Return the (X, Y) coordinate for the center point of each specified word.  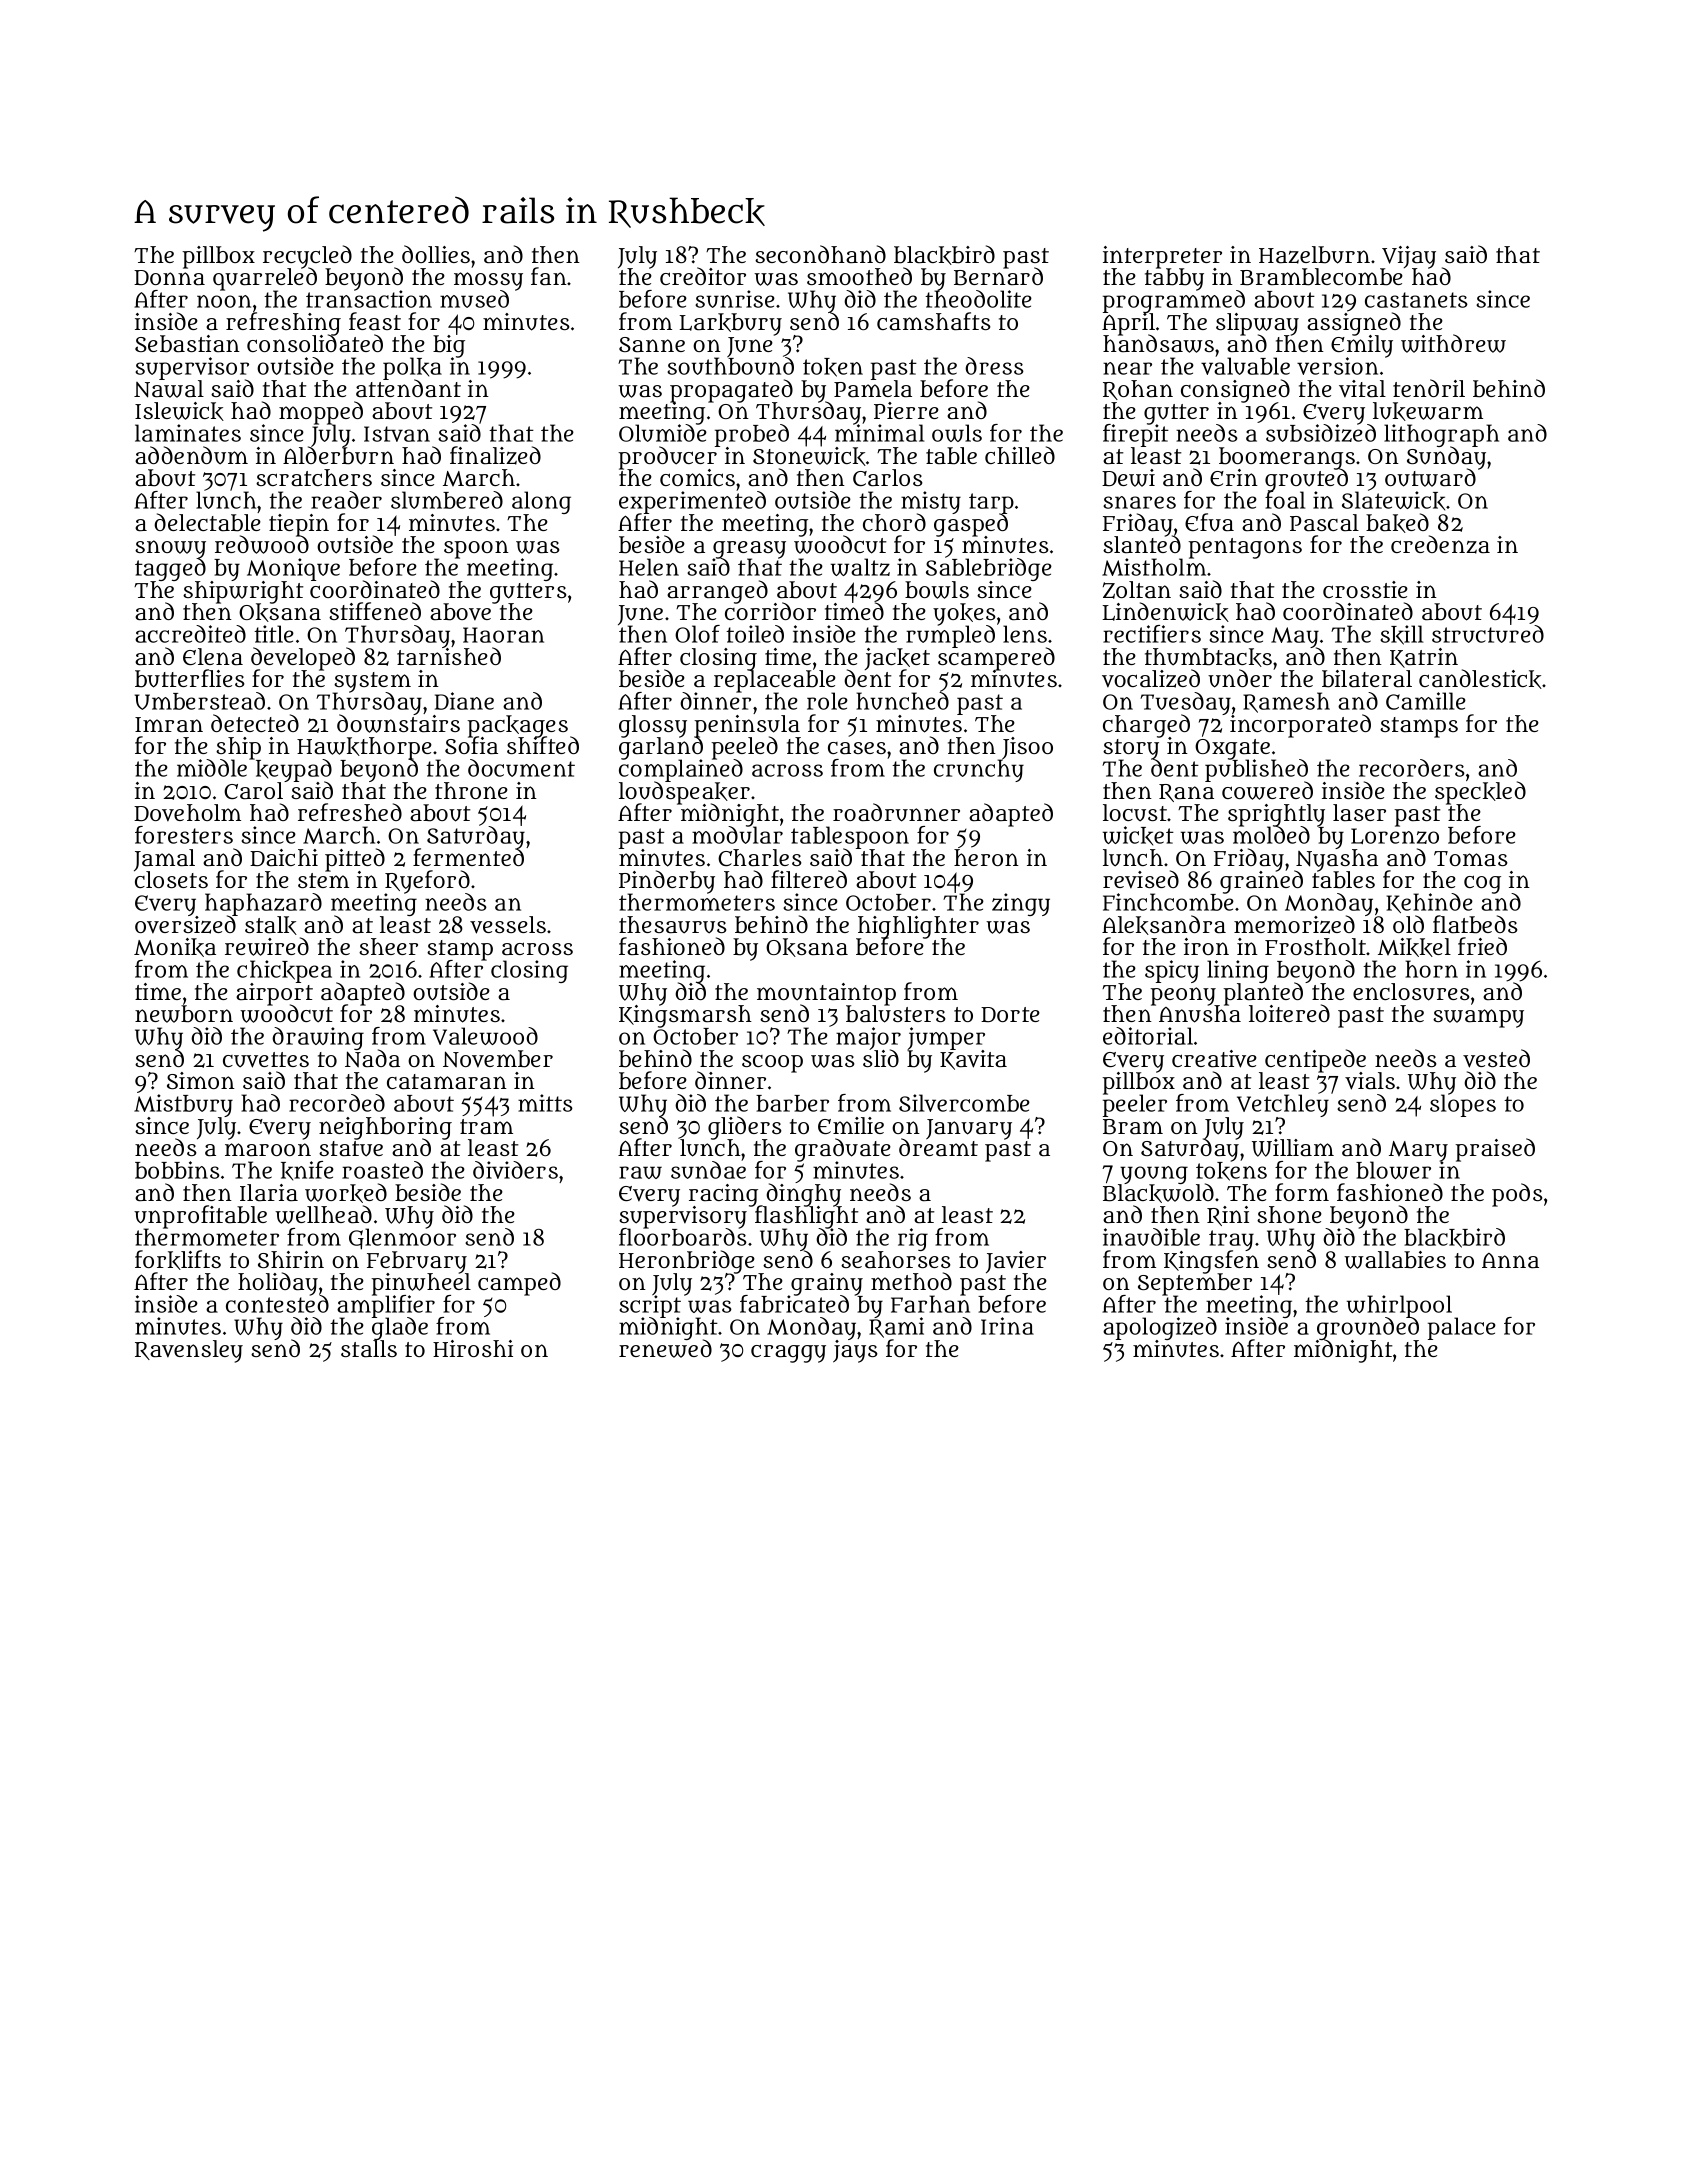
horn (1431, 969)
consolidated (315, 343)
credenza (1440, 544)
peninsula (747, 726)
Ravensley (189, 1351)
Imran (169, 725)
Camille (1426, 701)
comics (697, 477)
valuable (1245, 366)
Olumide (663, 433)
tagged (170, 570)
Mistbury (183, 1105)
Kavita (973, 1060)
